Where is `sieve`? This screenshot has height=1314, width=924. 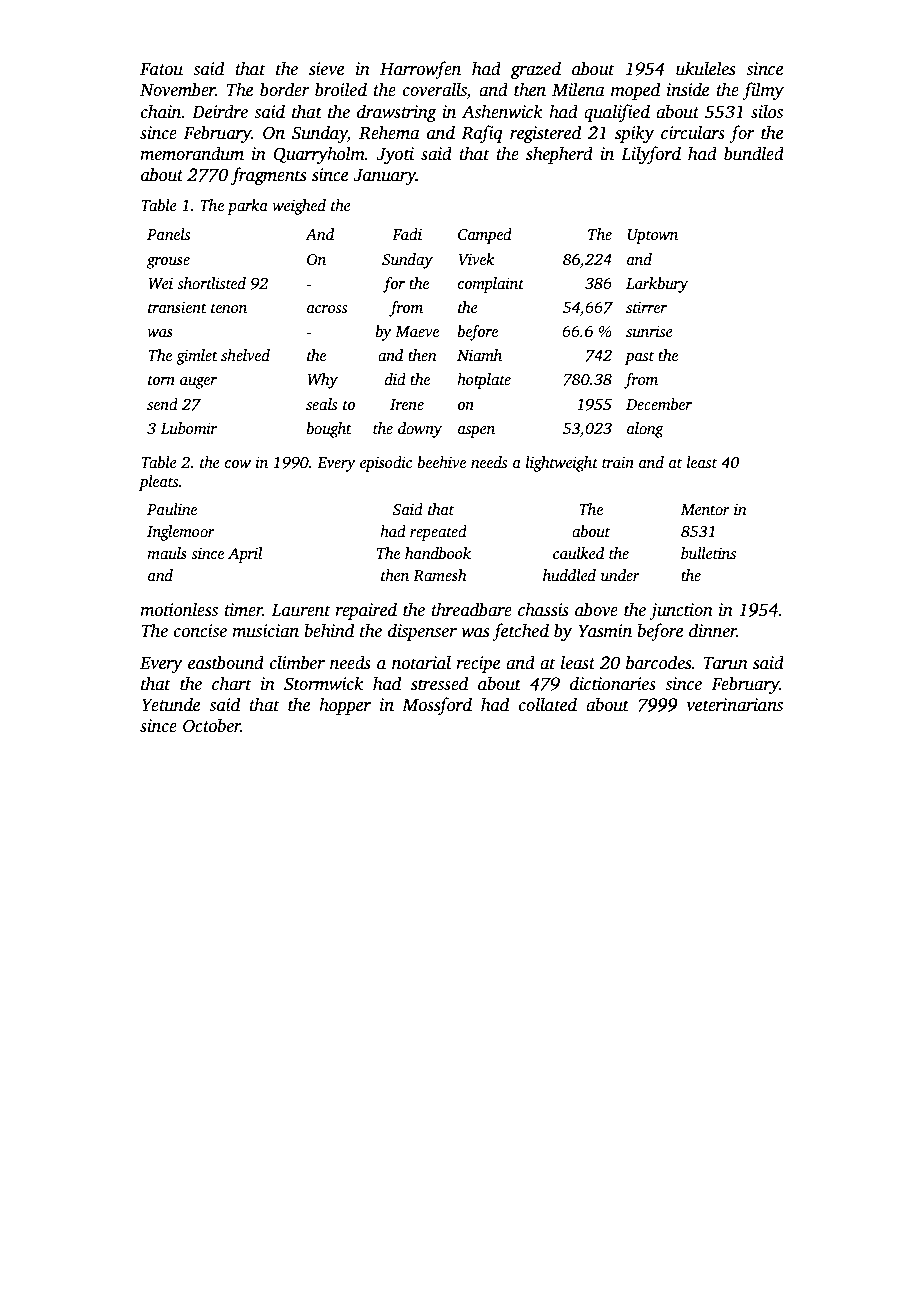 sieve is located at coordinates (326, 69).
